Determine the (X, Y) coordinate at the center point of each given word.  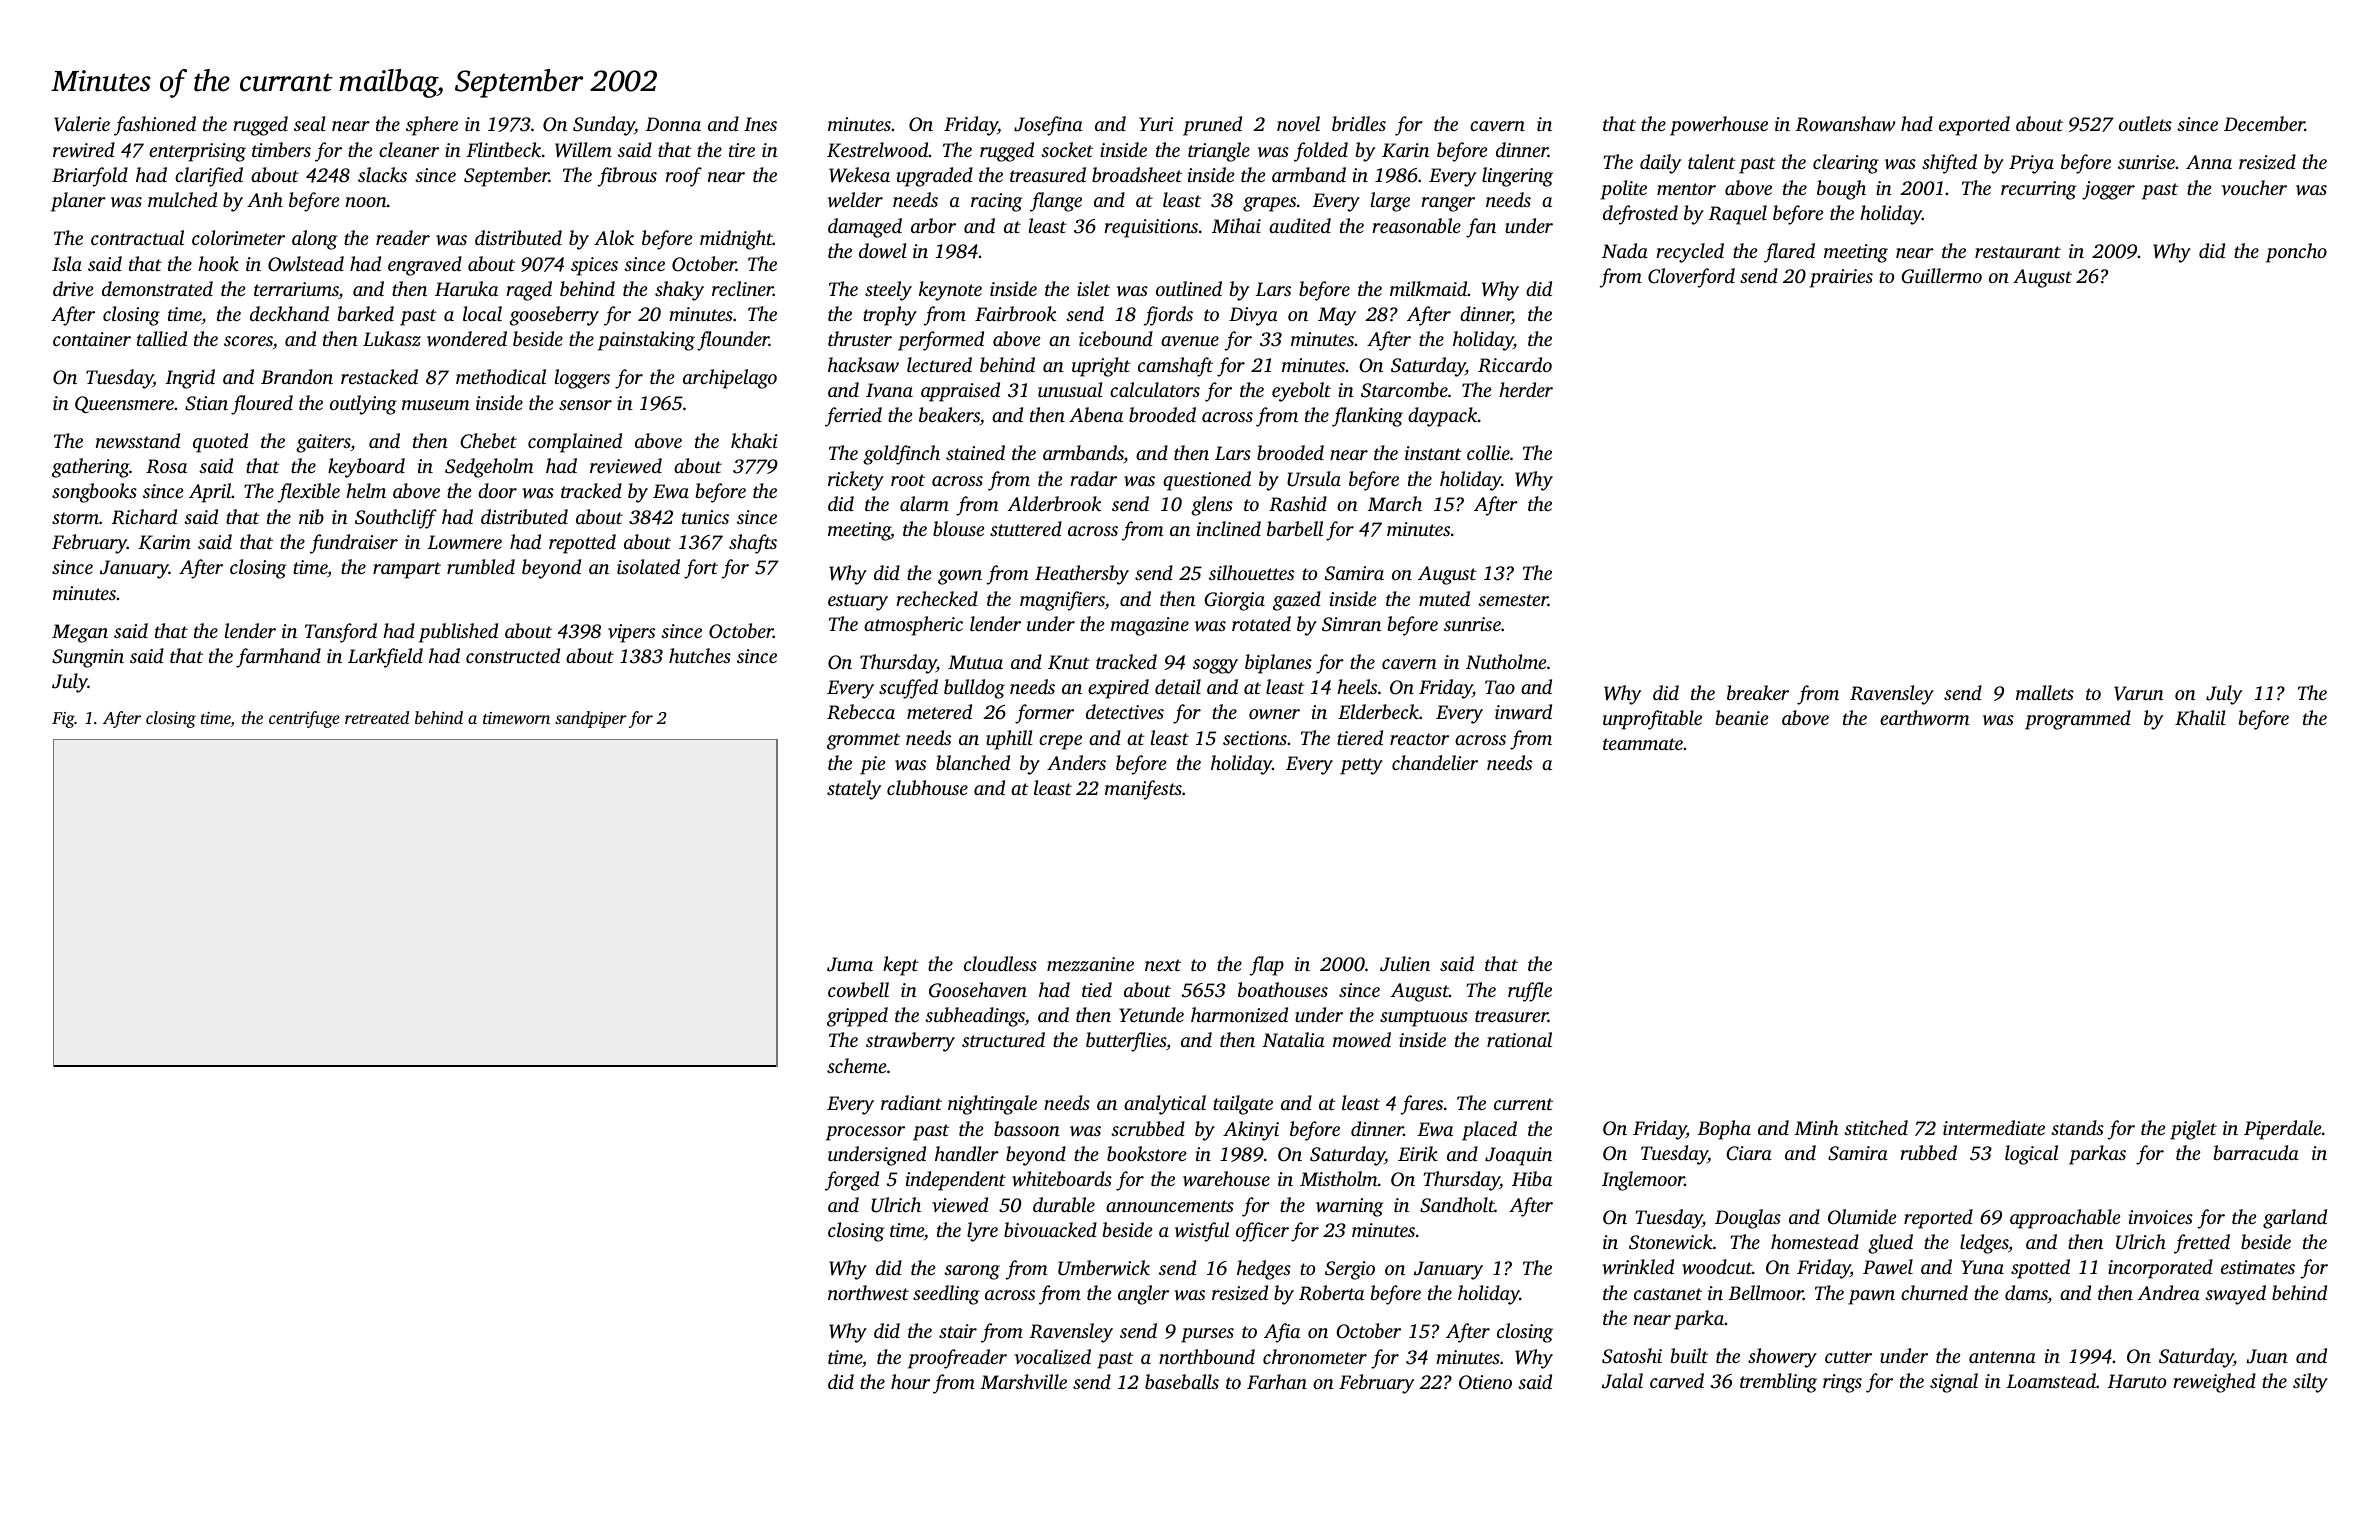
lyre (982, 1232)
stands (2077, 1127)
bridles (1359, 123)
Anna (2209, 162)
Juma (850, 964)
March (1395, 503)
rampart (407, 570)
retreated (377, 717)
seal (310, 123)
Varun (2139, 693)
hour (910, 1381)
